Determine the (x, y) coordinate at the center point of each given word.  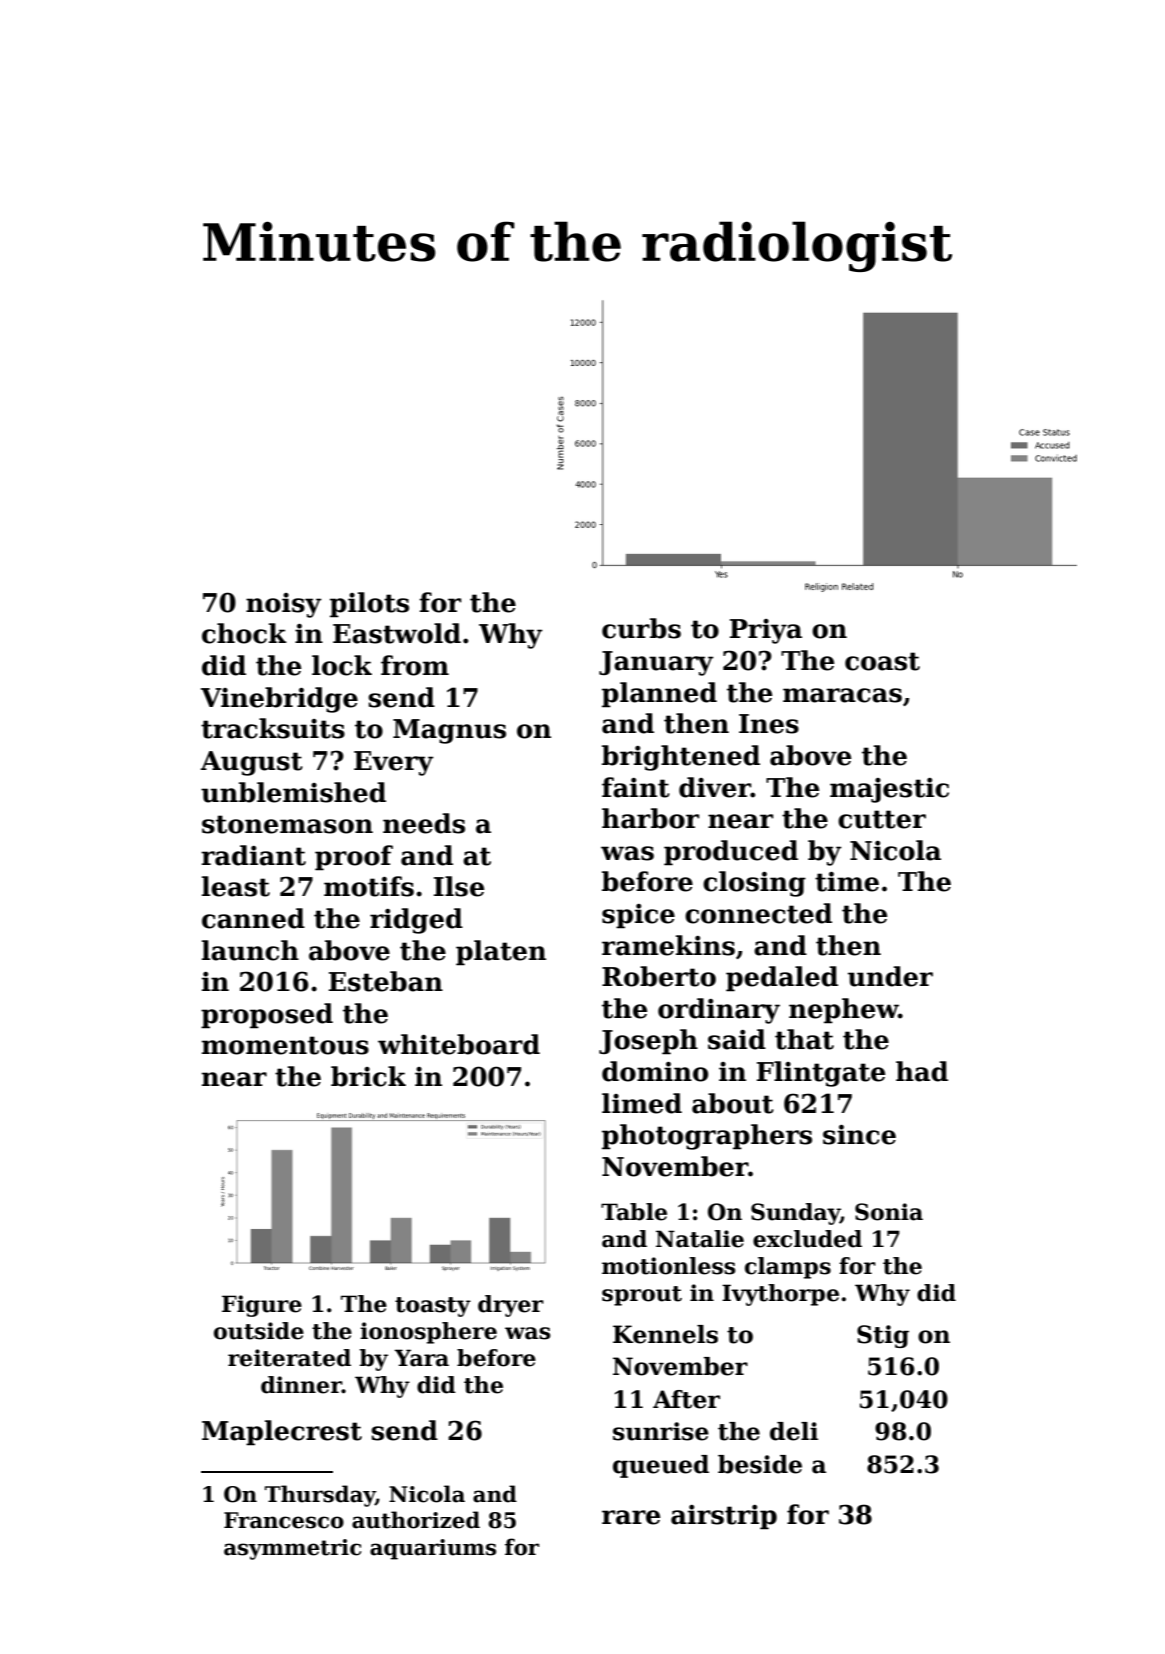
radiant (253, 855)
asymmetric (292, 1549)
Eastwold (397, 633)
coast (882, 661)
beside (760, 1464)
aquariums (433, 1549)
